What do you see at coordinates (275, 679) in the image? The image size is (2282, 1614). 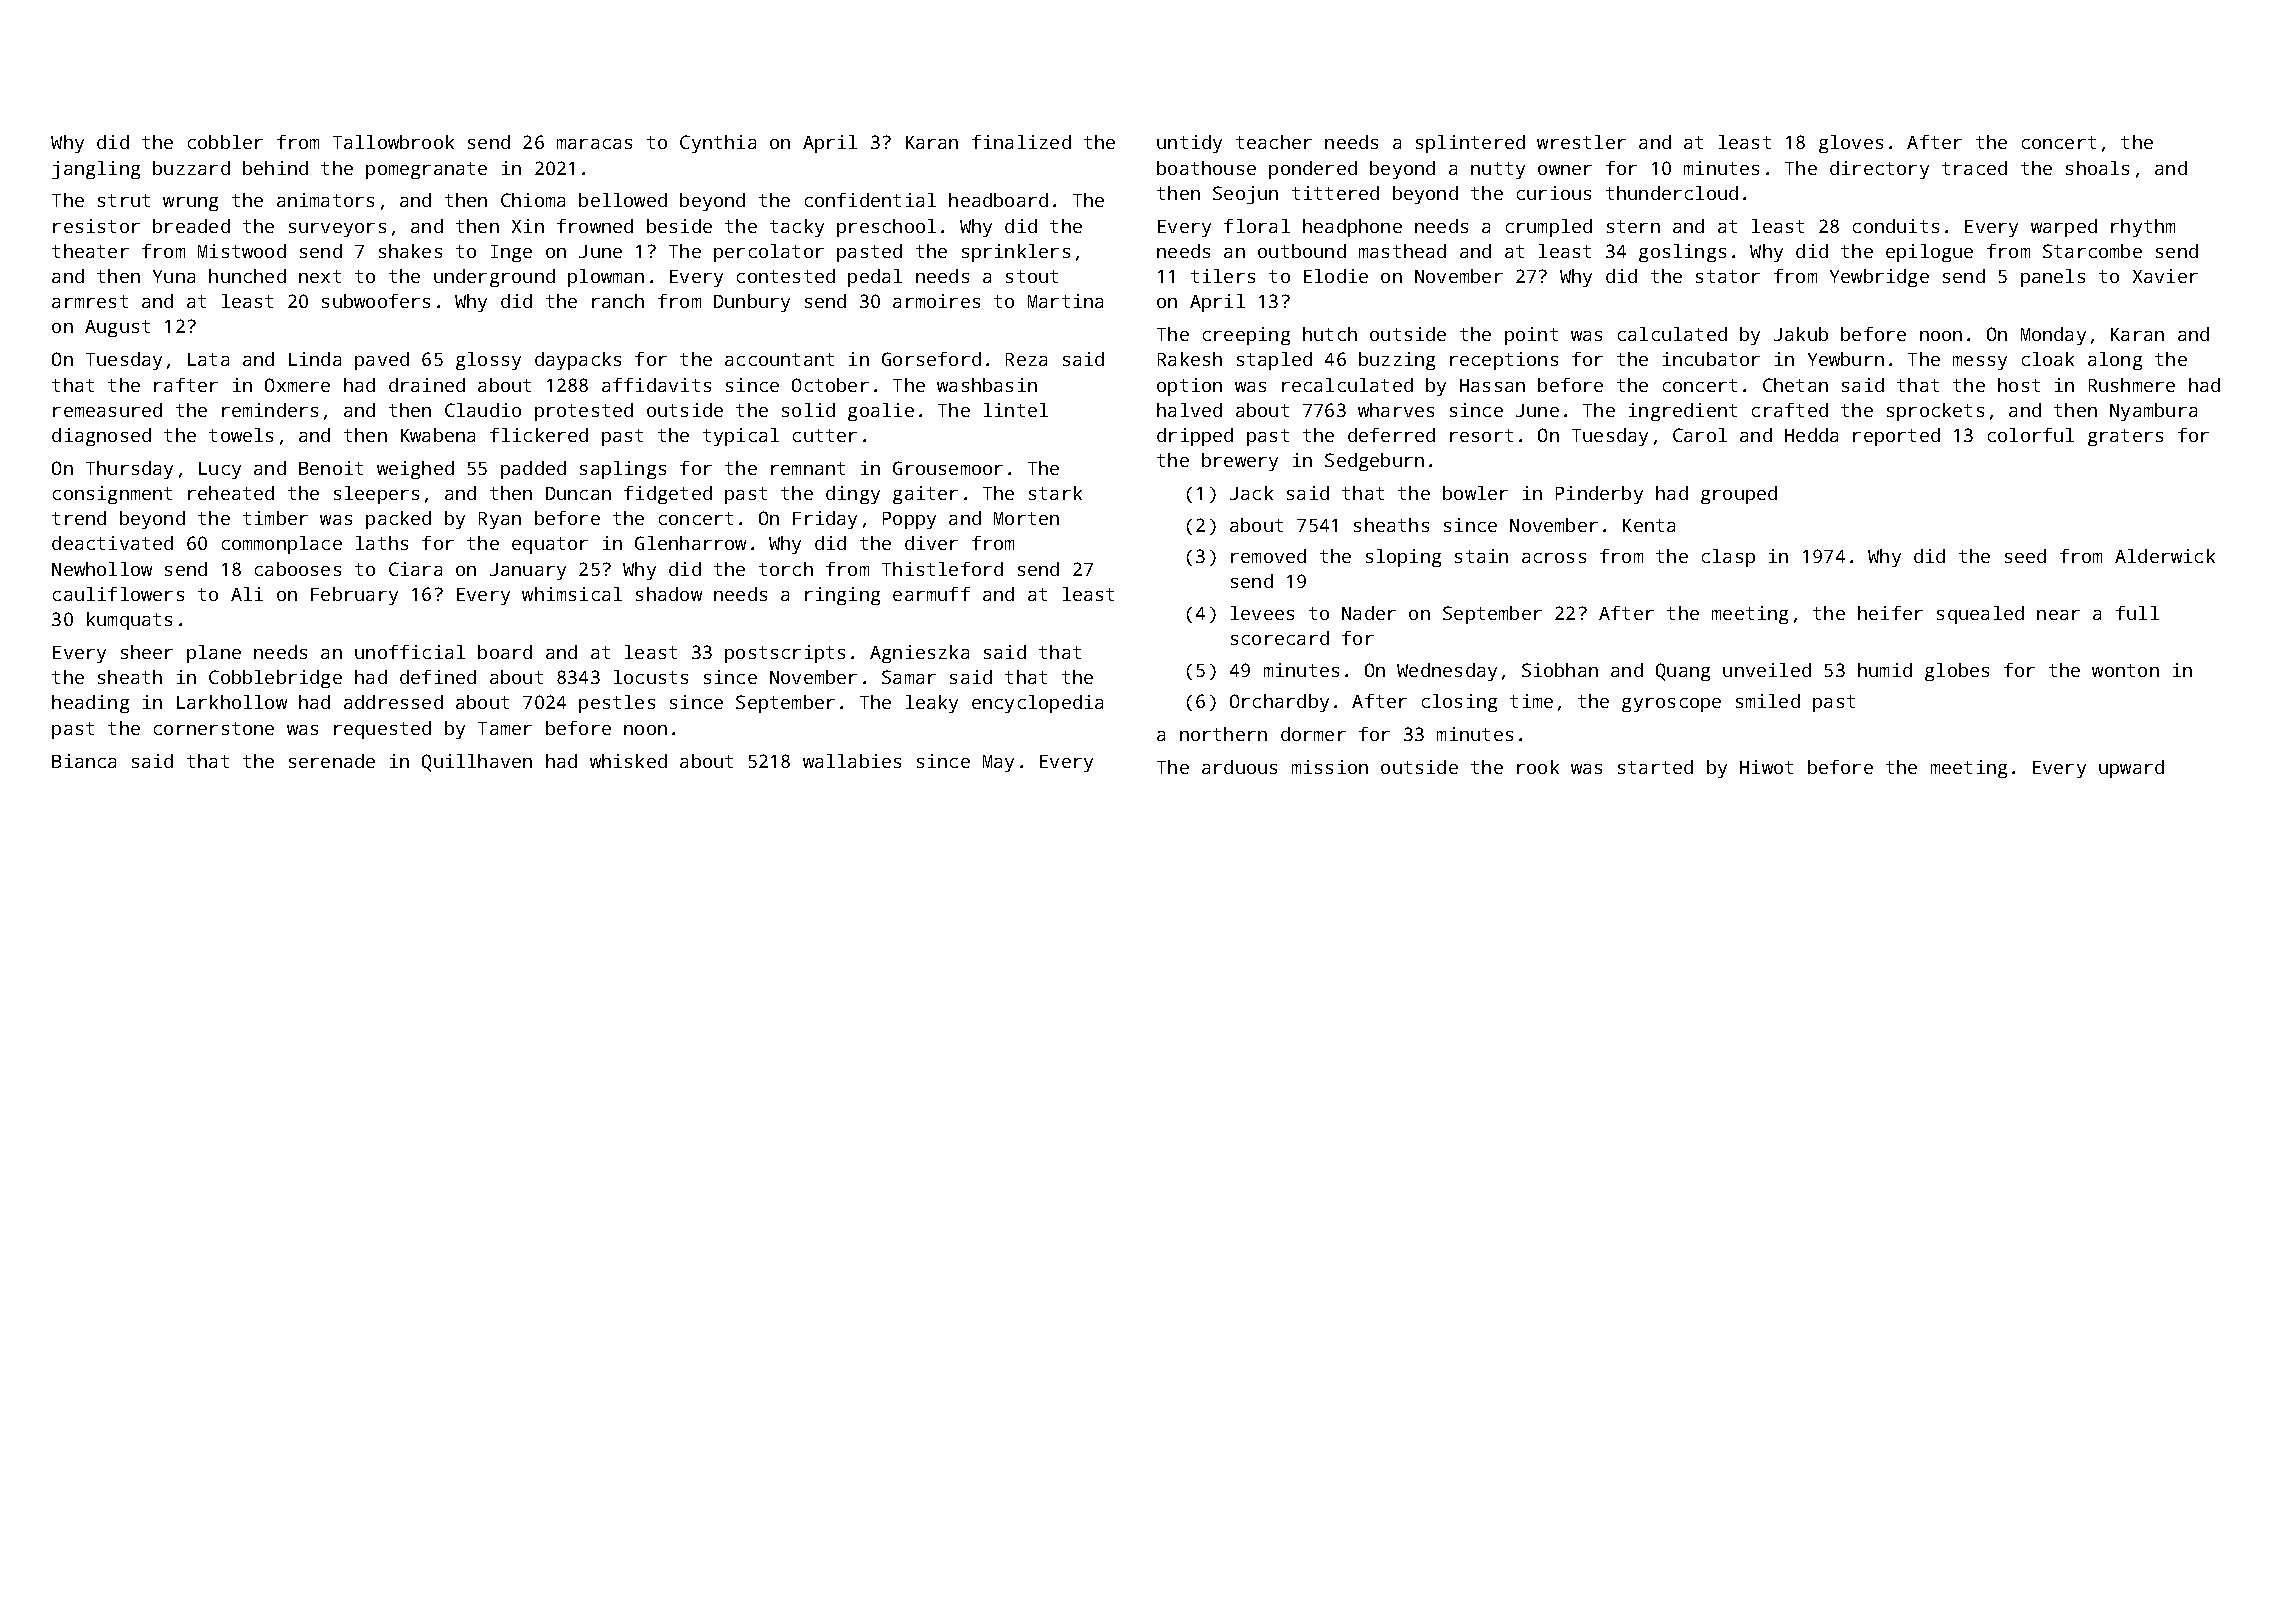 I see `Cobblebridge` at bounding box center [275, 679].
